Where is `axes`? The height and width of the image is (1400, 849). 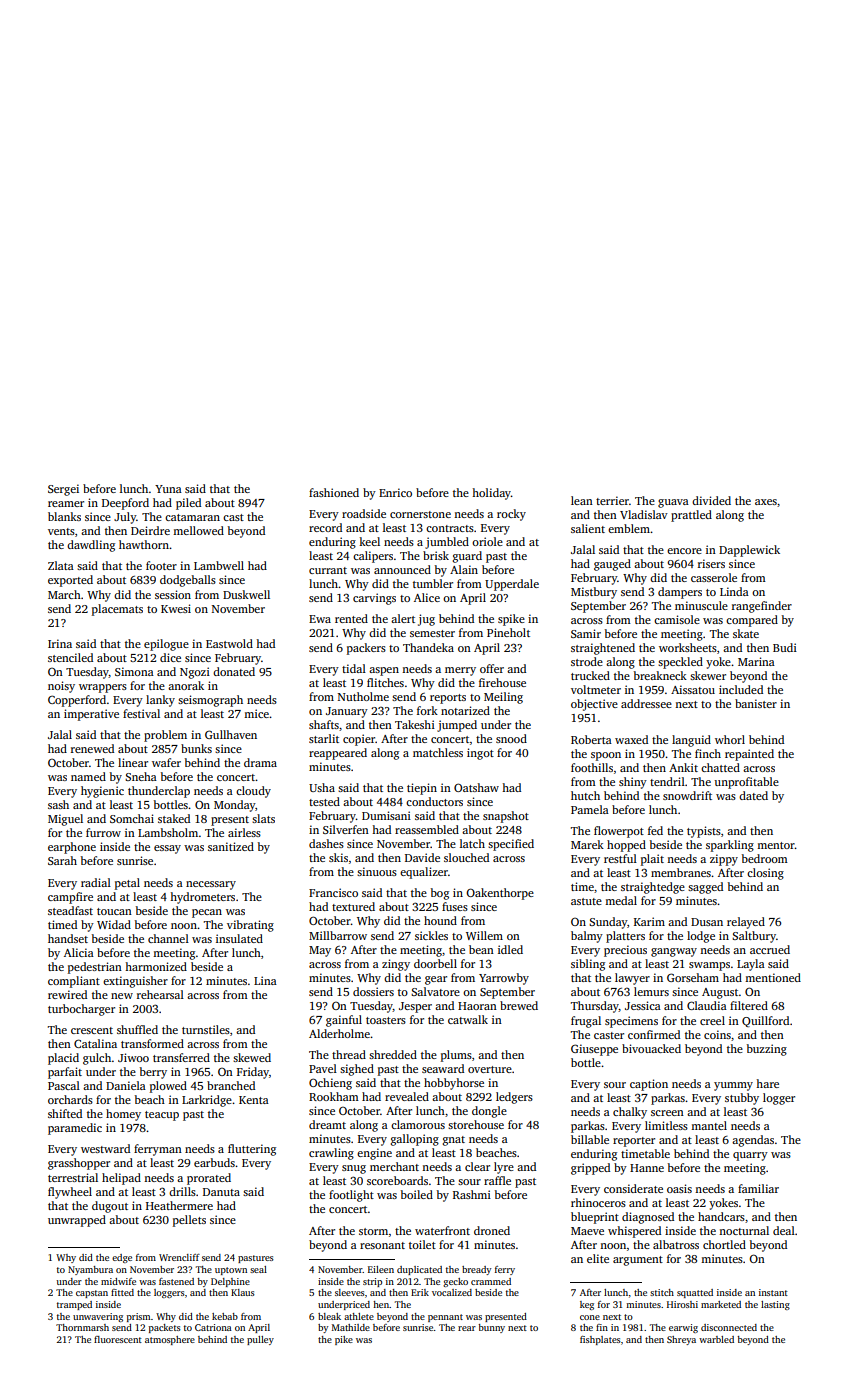 axes is located at coordinates (766, 502).
